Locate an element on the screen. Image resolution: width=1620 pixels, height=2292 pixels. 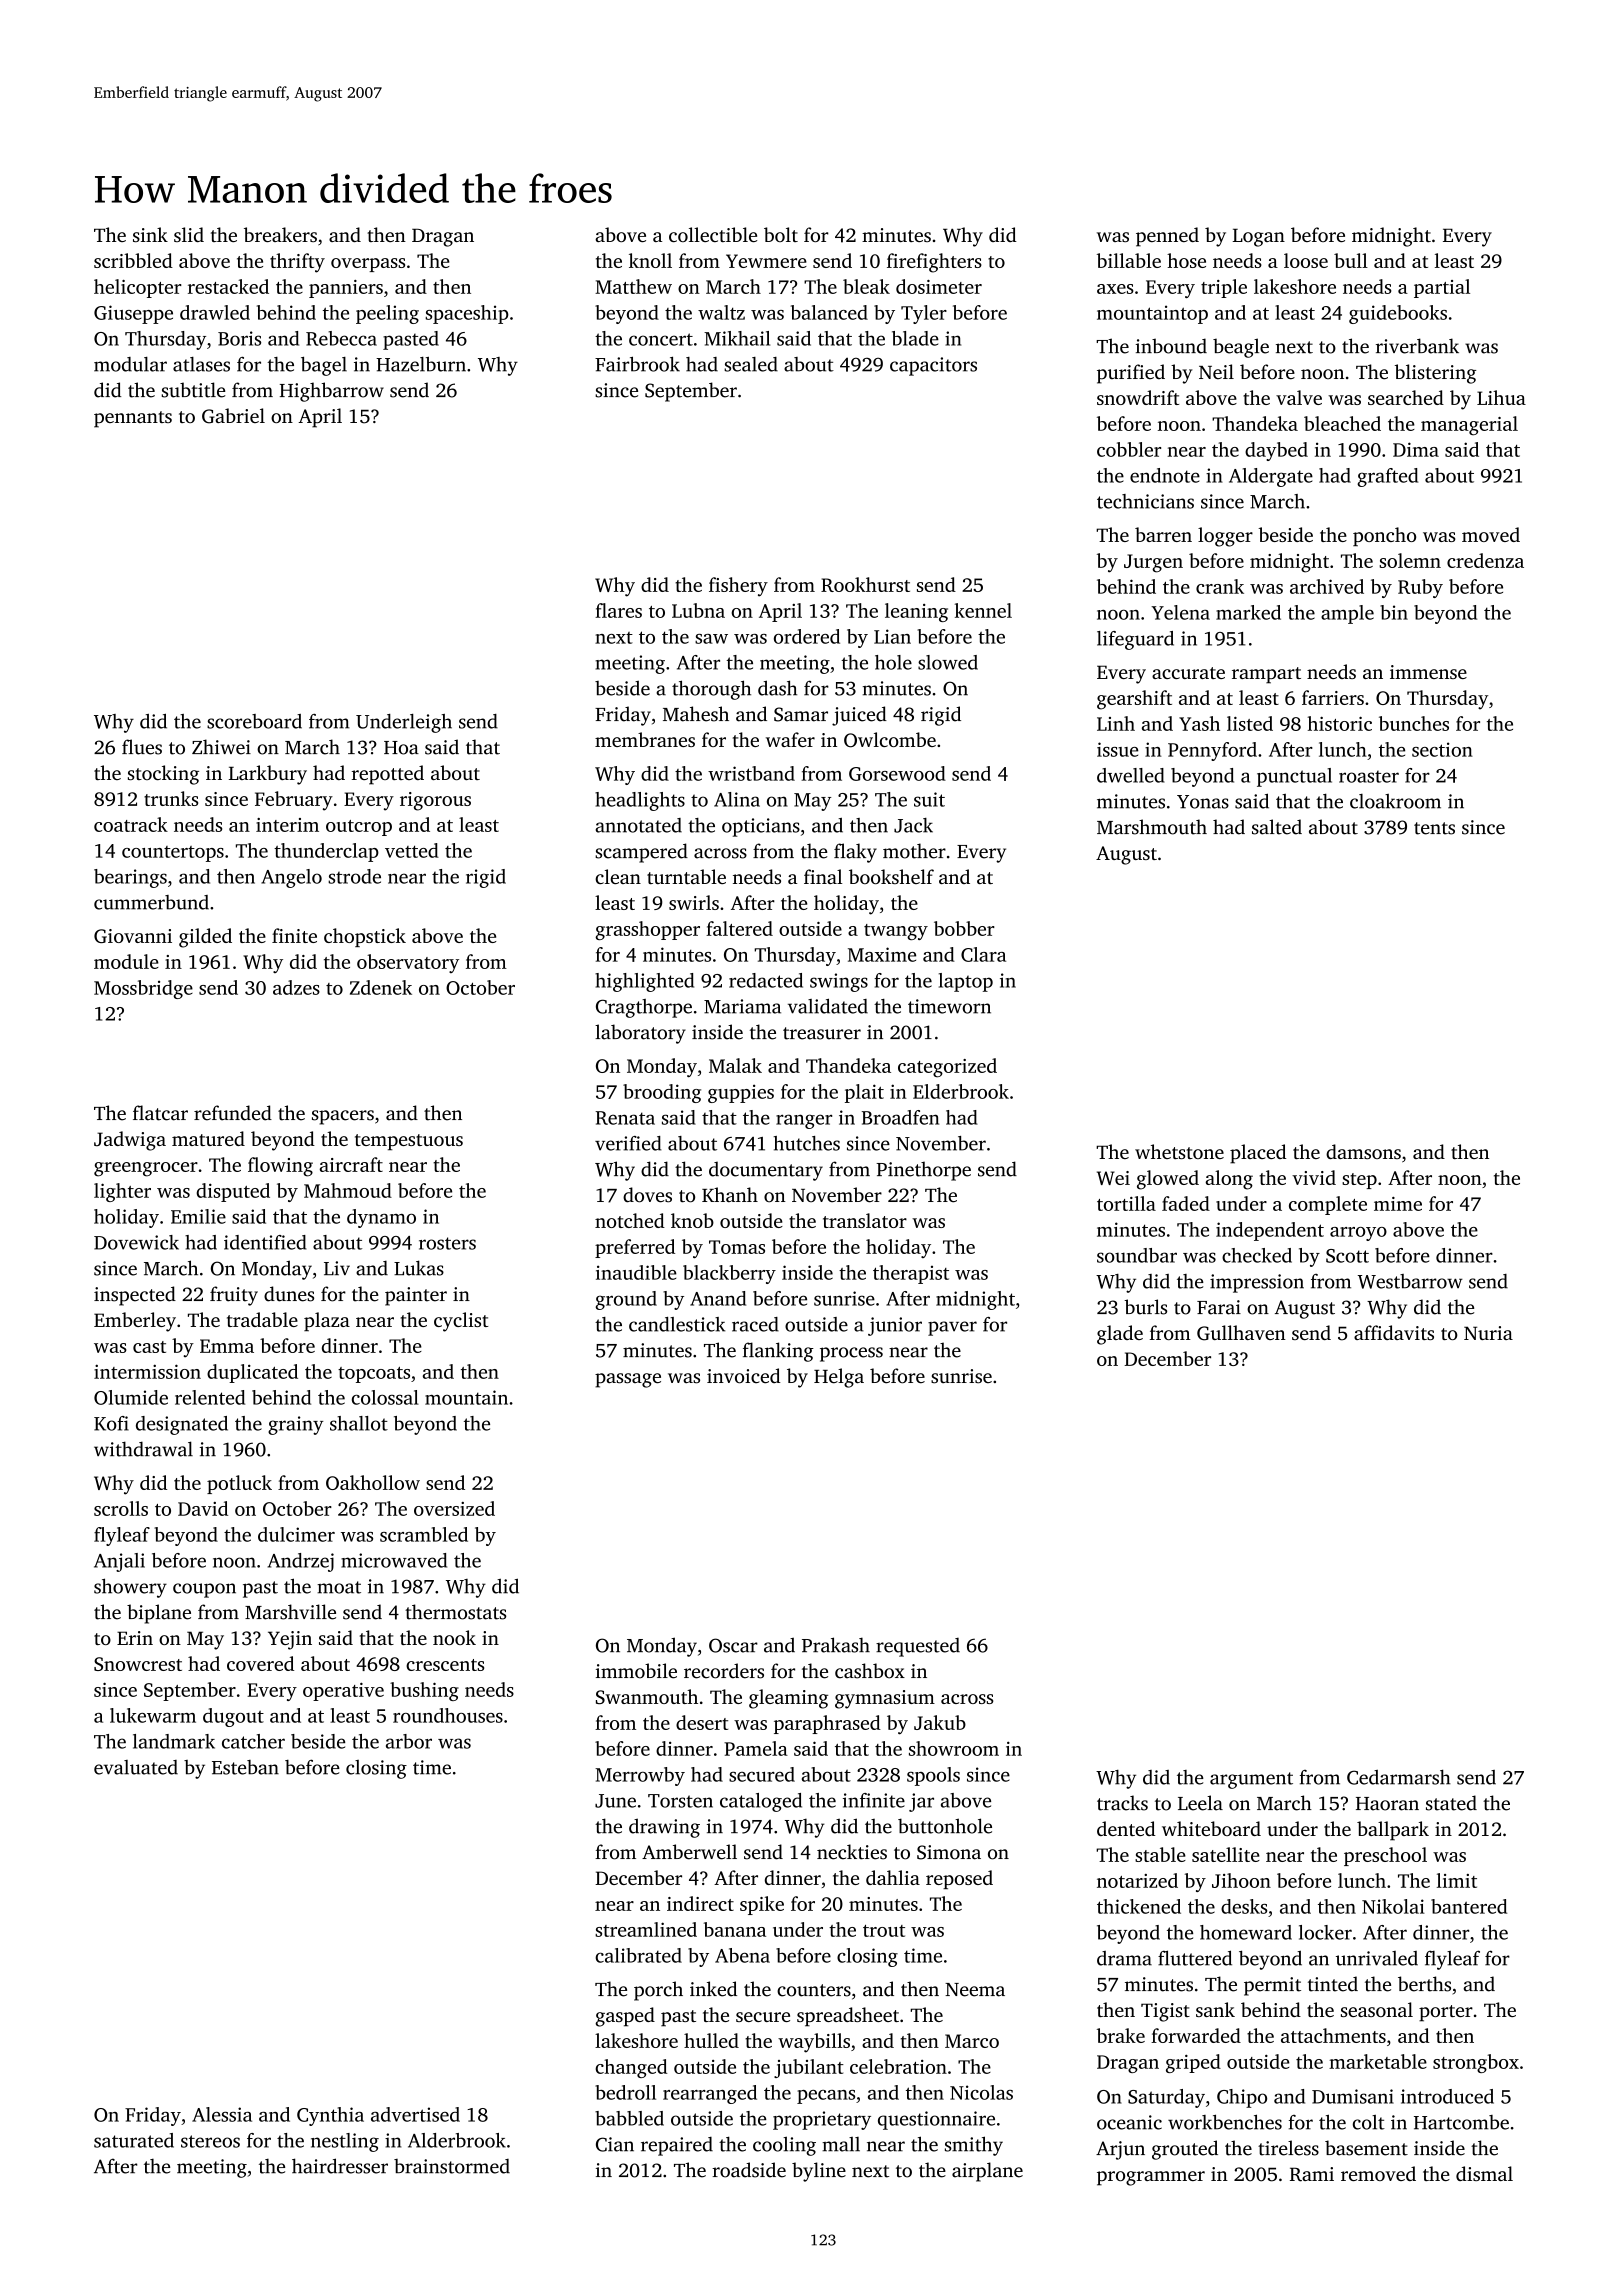
burls is located at coordinates (1145, 1307).
